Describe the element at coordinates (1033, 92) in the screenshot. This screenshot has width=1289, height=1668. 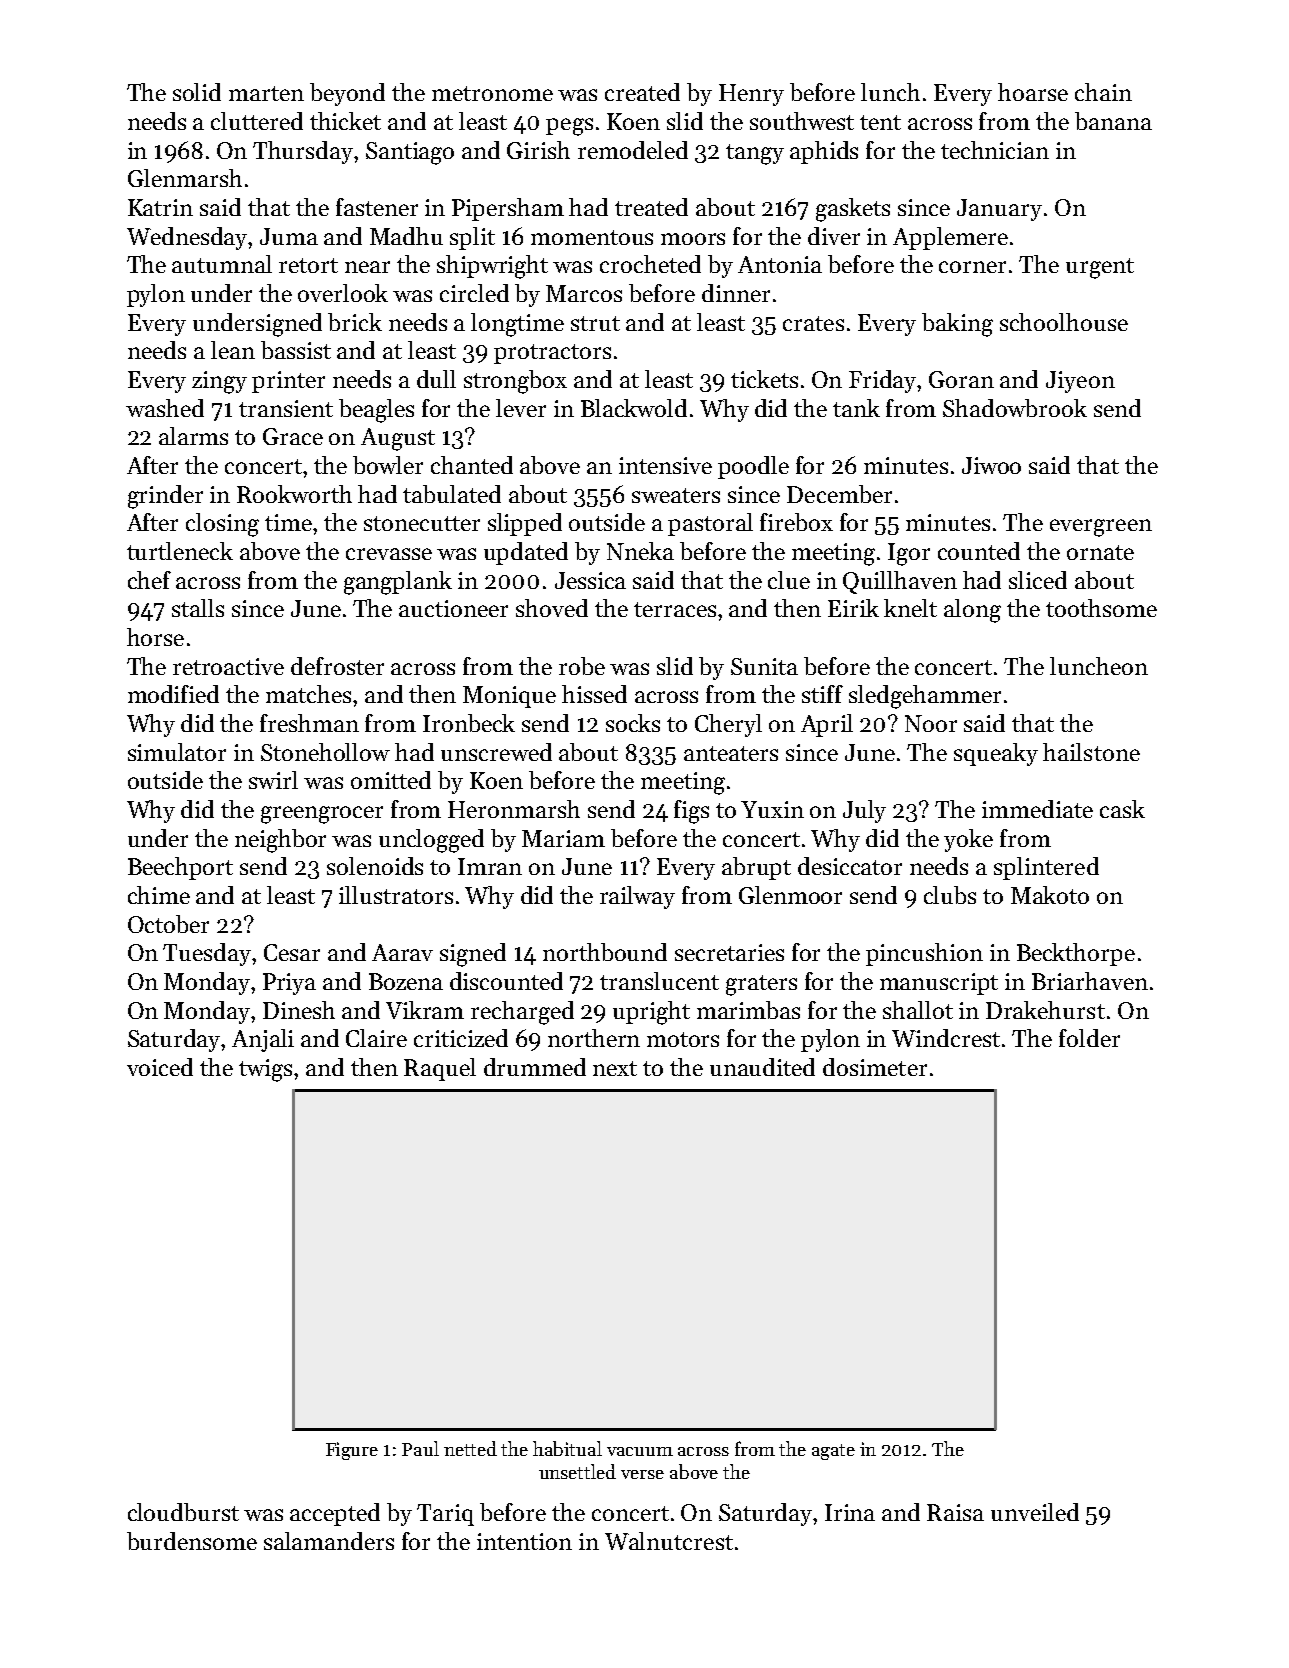
I see `hoarse` at that location.
